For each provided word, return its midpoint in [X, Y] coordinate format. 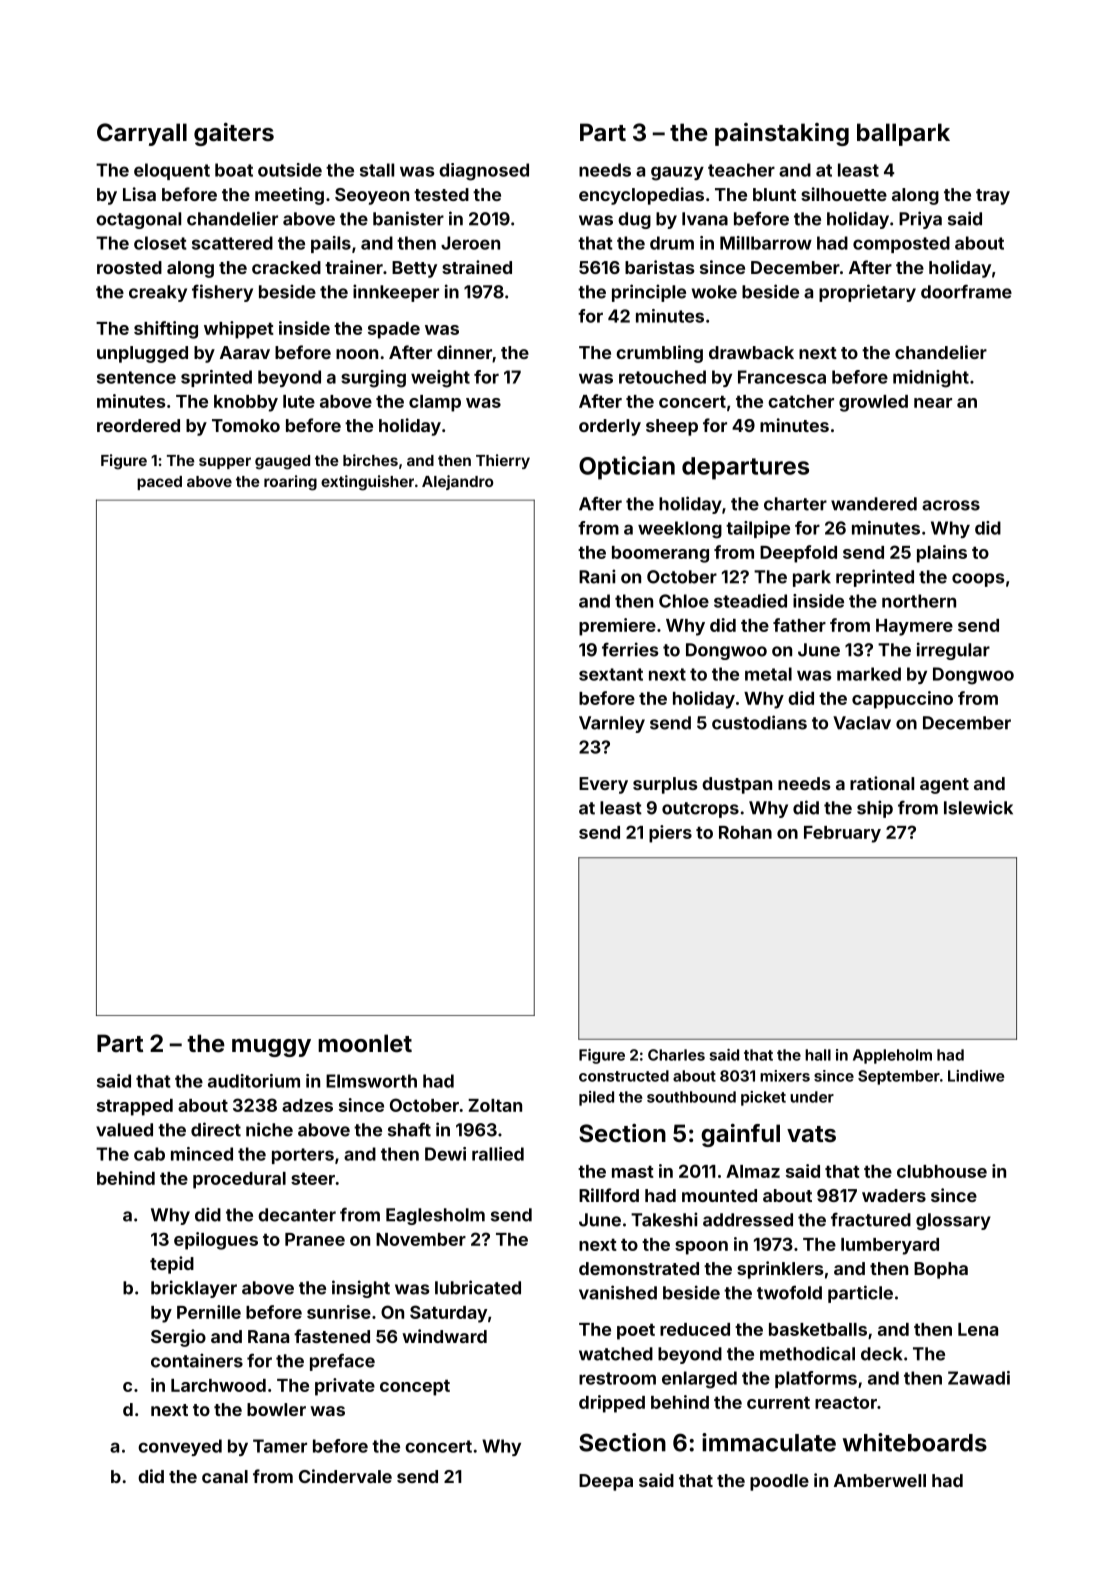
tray [993, 197]
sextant [611, 674]
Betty [414, 269]
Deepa [606, 1482]
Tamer [280, 1446]
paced [159, 483]
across [951, 505]
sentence [136, 377]
